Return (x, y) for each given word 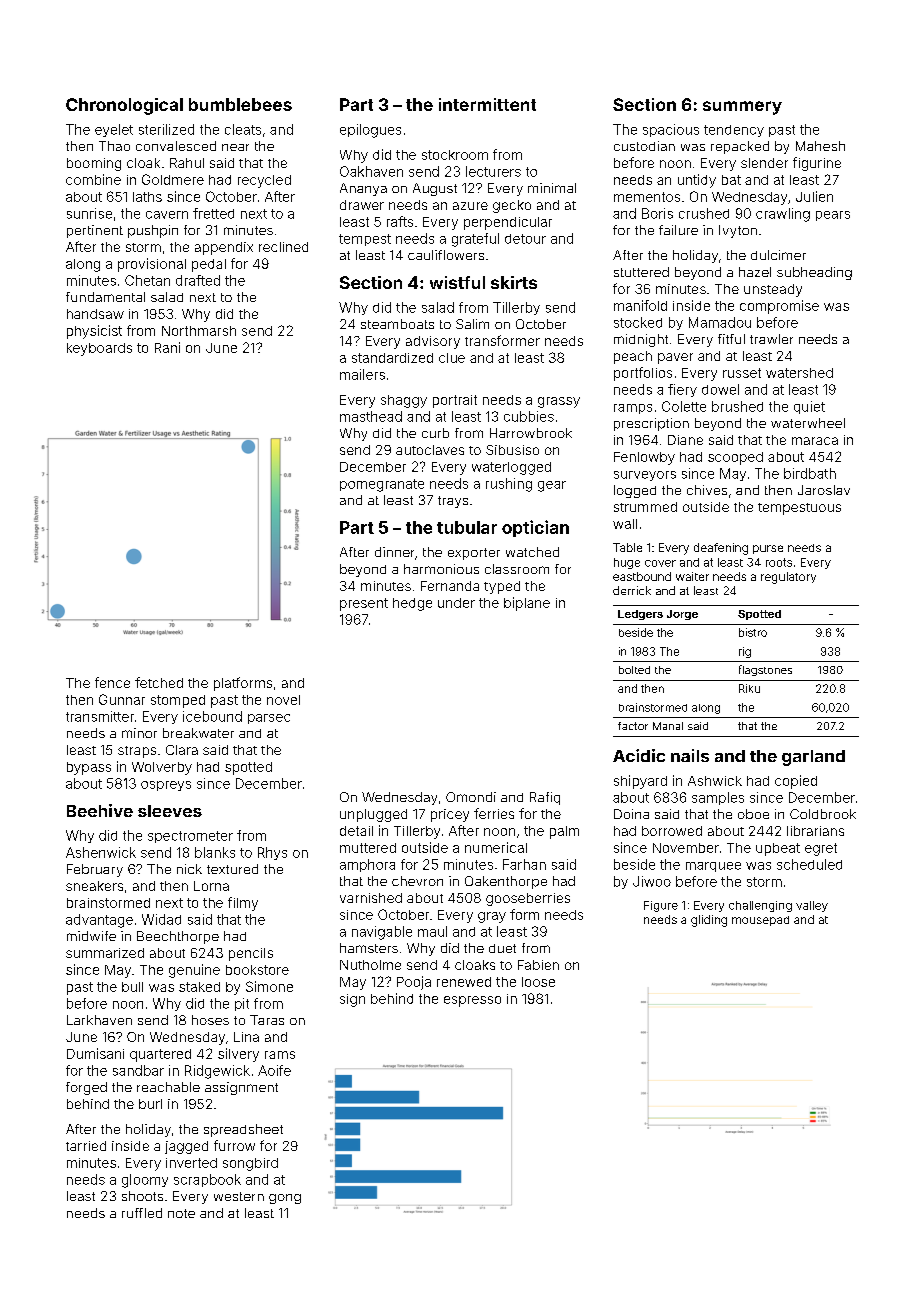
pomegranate (382, 485)
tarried (86, 1146)
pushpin (153, 231)
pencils (251, 954)
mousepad (760, 921)
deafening (721, 549)
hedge (412, 604)
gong (285, 1199)
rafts (400, 221)
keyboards (99, 349)
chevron (417, 881)
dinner (394, 552)
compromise (779, 307)
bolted (634, 670)
